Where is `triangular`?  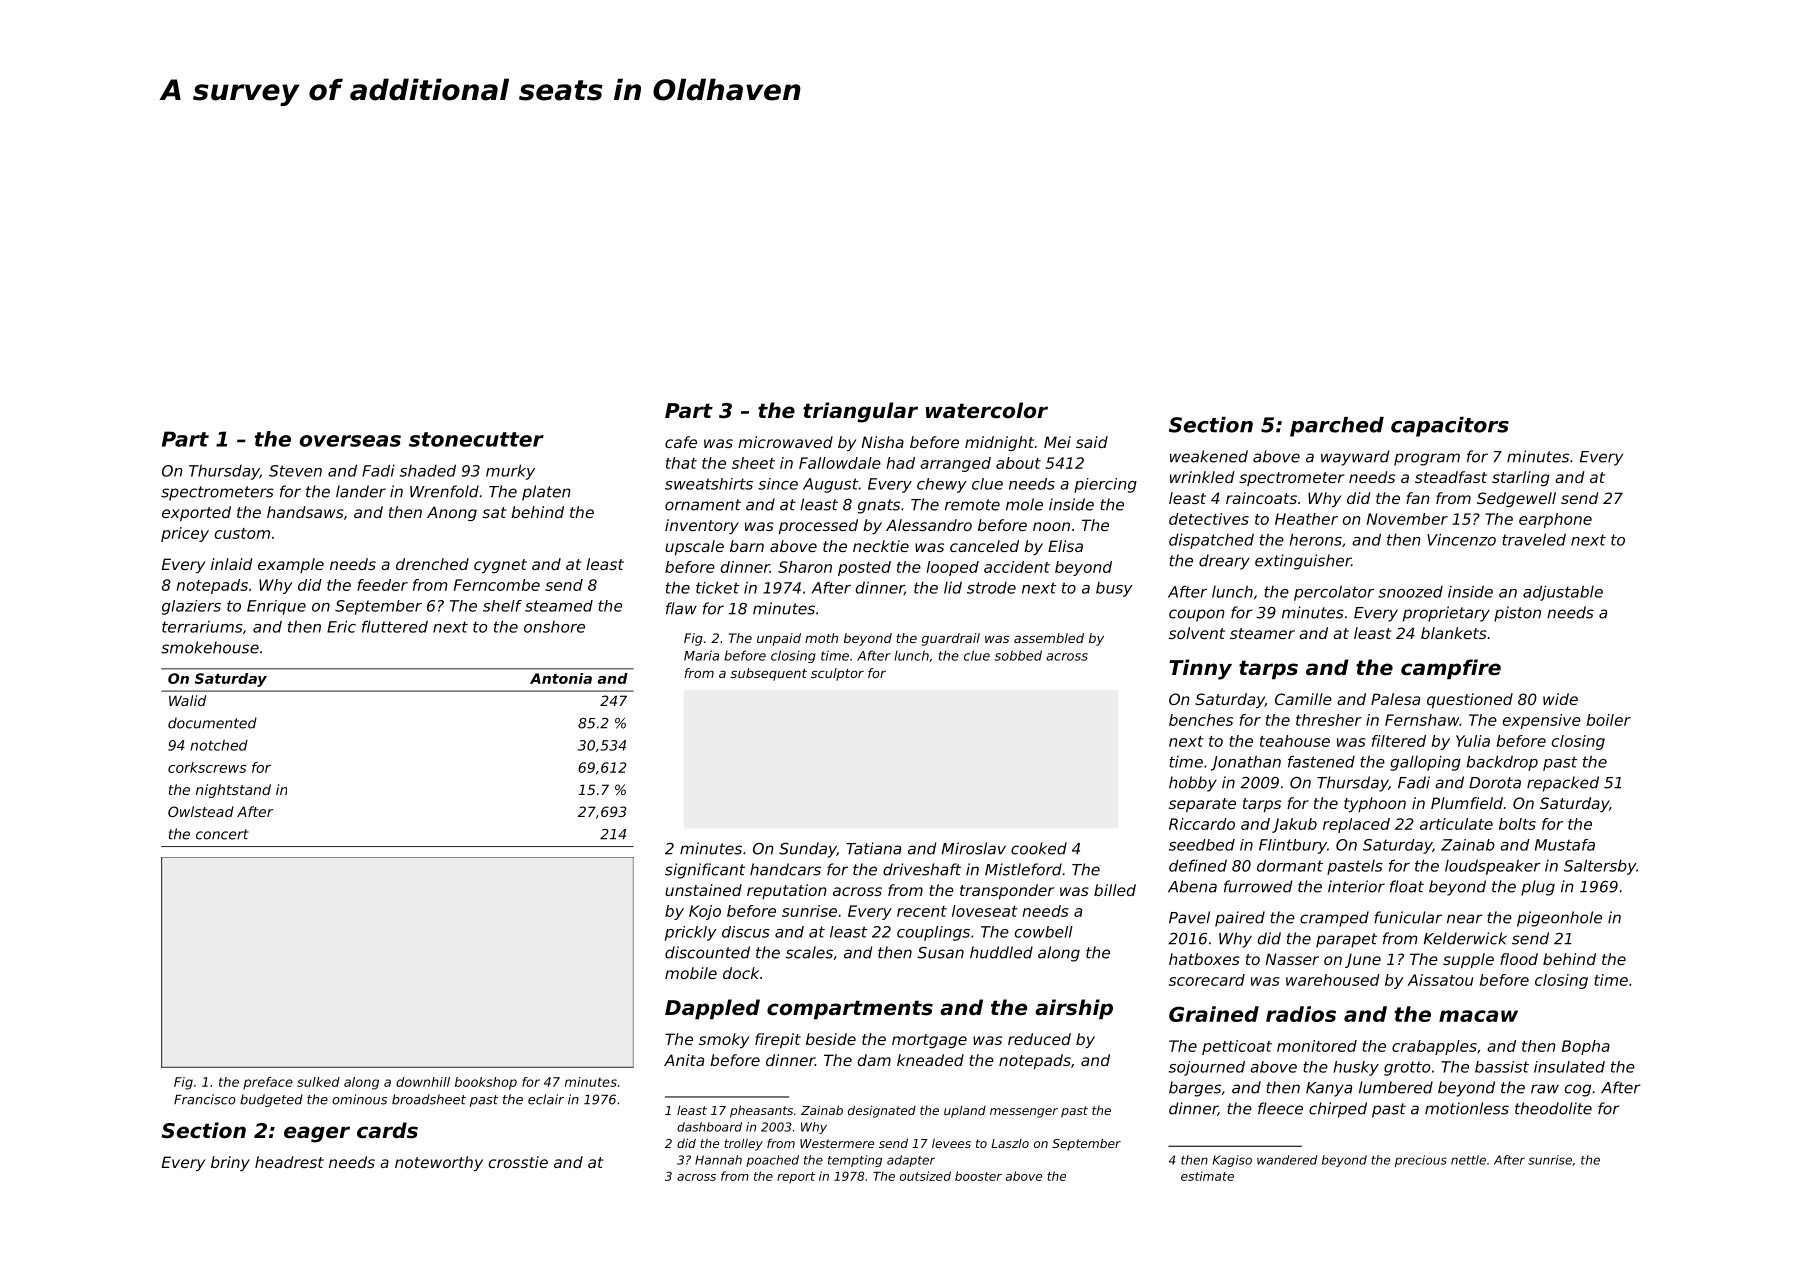 triangular is located at coordinates (860, 412).
